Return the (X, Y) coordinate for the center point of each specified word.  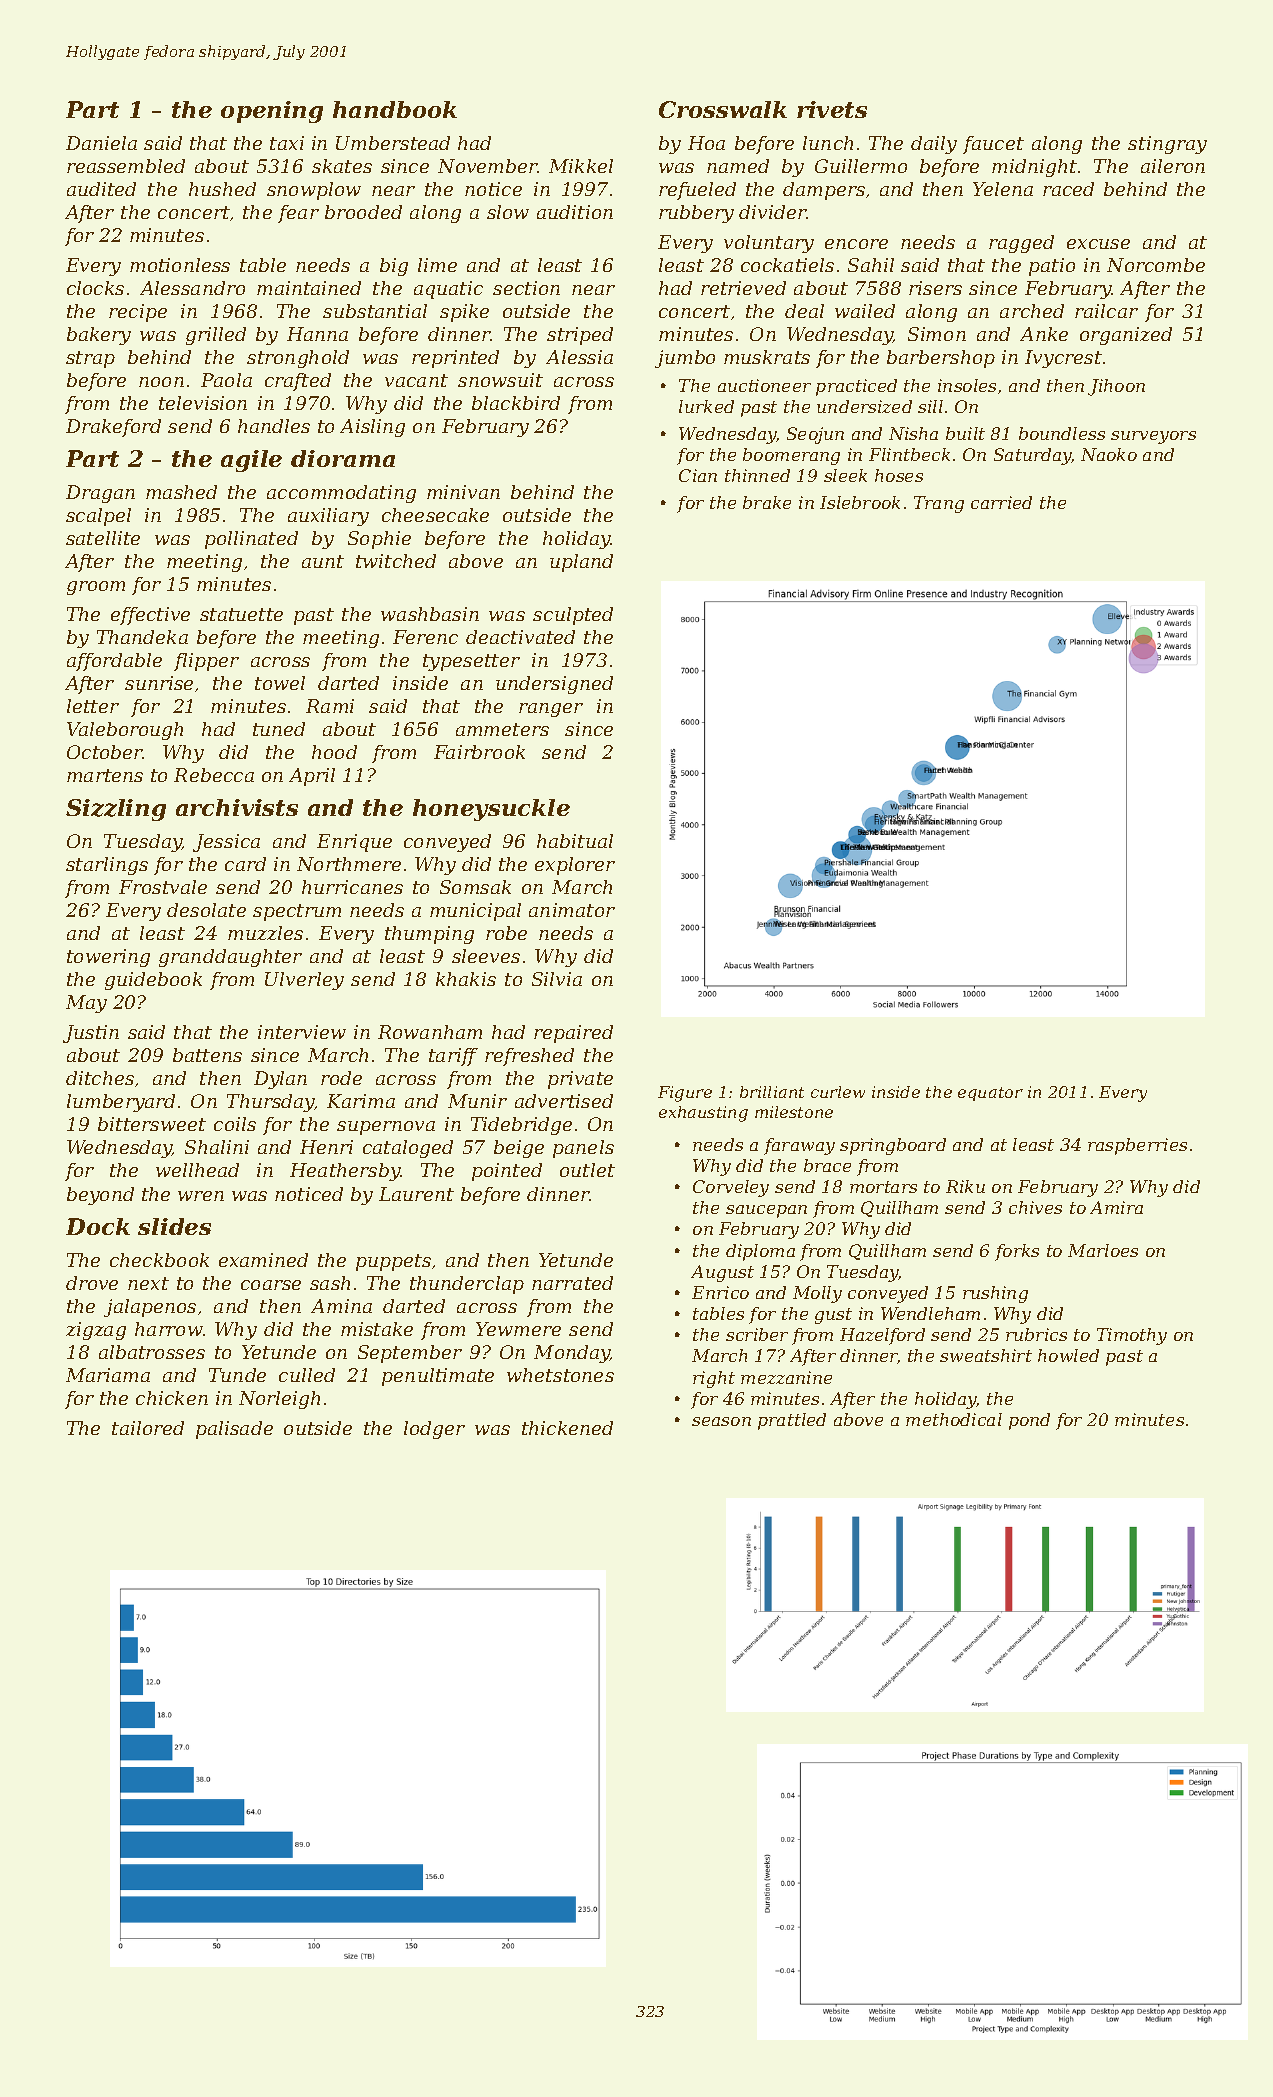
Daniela (101, 143)
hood (334, 752)
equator (990, 1094)
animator (572, 910)
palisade (234, 1430)
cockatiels (787, 265)
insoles (967, 385)
